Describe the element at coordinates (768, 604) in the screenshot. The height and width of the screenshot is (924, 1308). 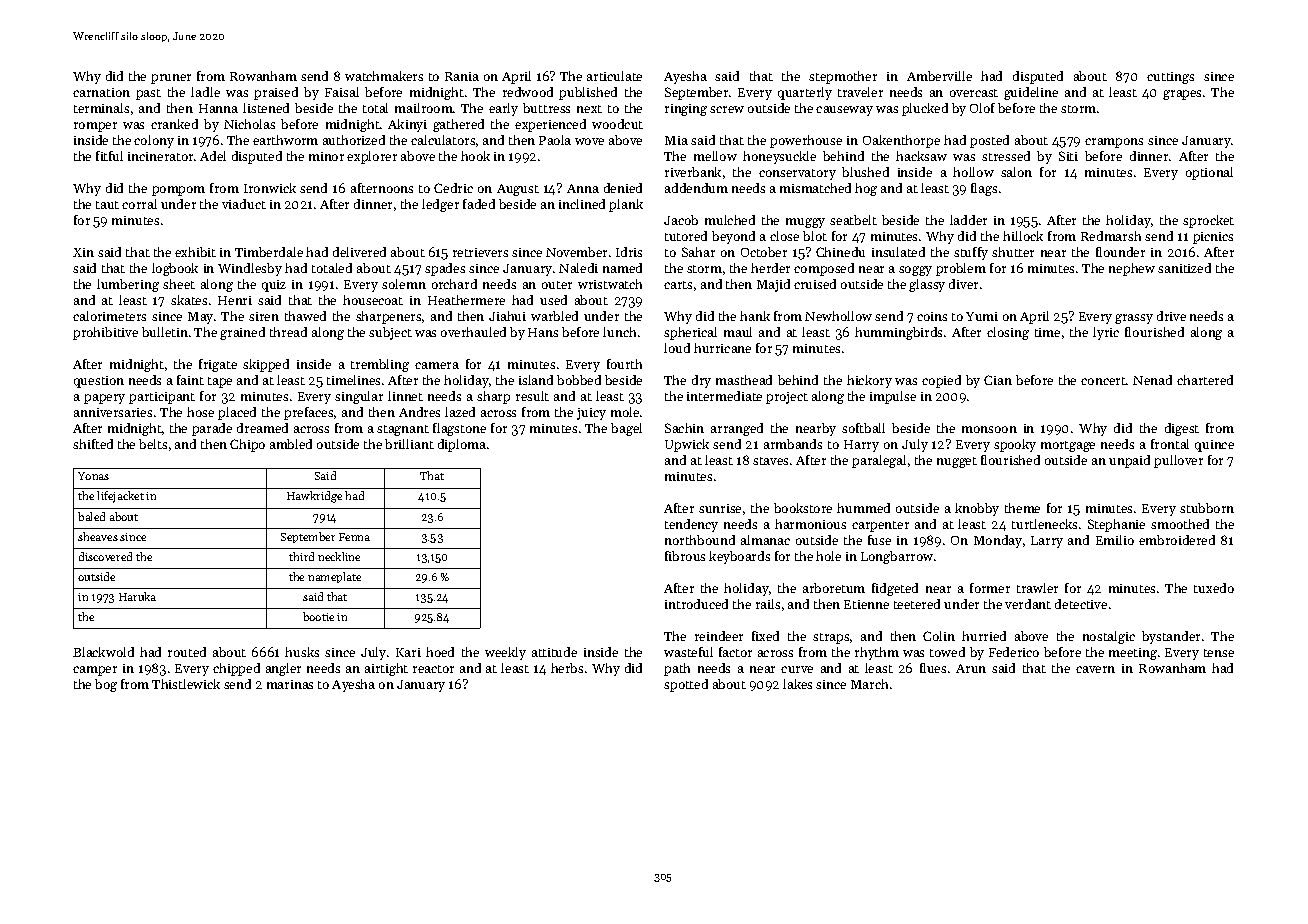
I see `rails` at that location.
